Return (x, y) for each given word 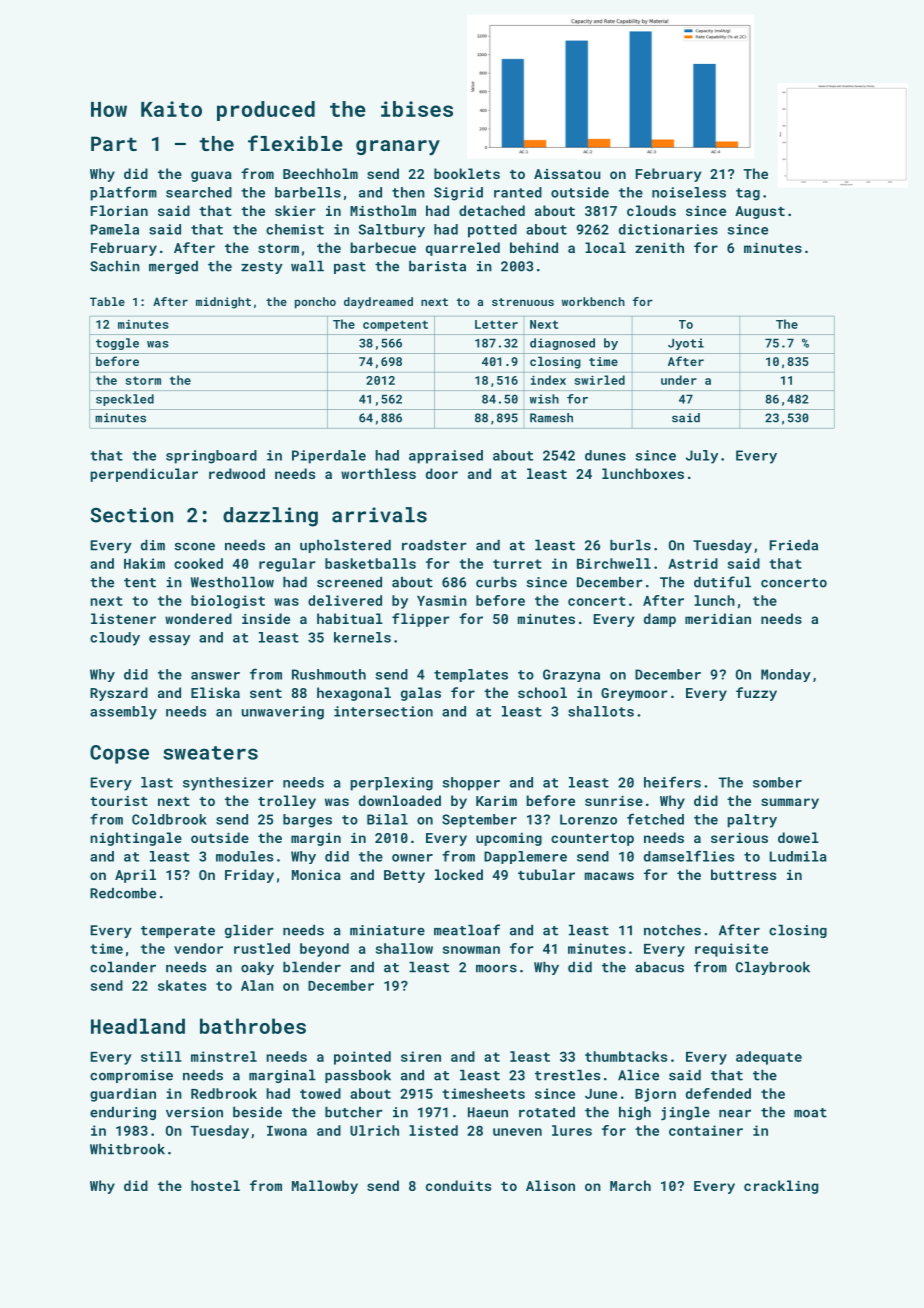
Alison (550, 1185)
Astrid (693, 563)
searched (199, 192)
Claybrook (773, 968)
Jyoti (686, 344)
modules (244, 856)
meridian (718, 618)
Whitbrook (127, 1149)
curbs (496, 582)
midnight (223, 303)
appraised (446, 457)
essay (169, 640)
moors (496, 968)
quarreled (463, 249)
